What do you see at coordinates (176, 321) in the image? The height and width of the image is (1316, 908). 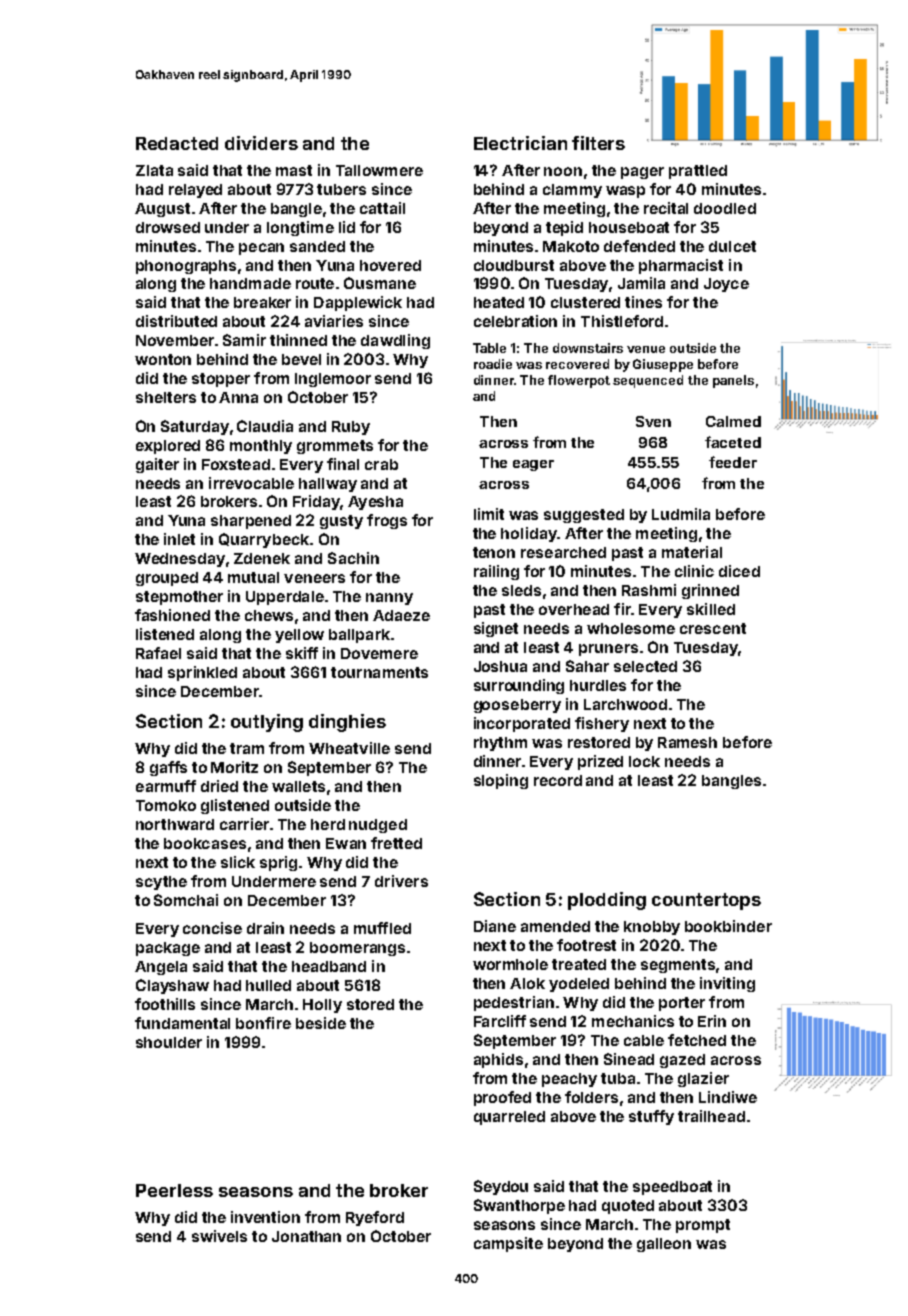 I see `distributed` at bounding box center [176, 321].
